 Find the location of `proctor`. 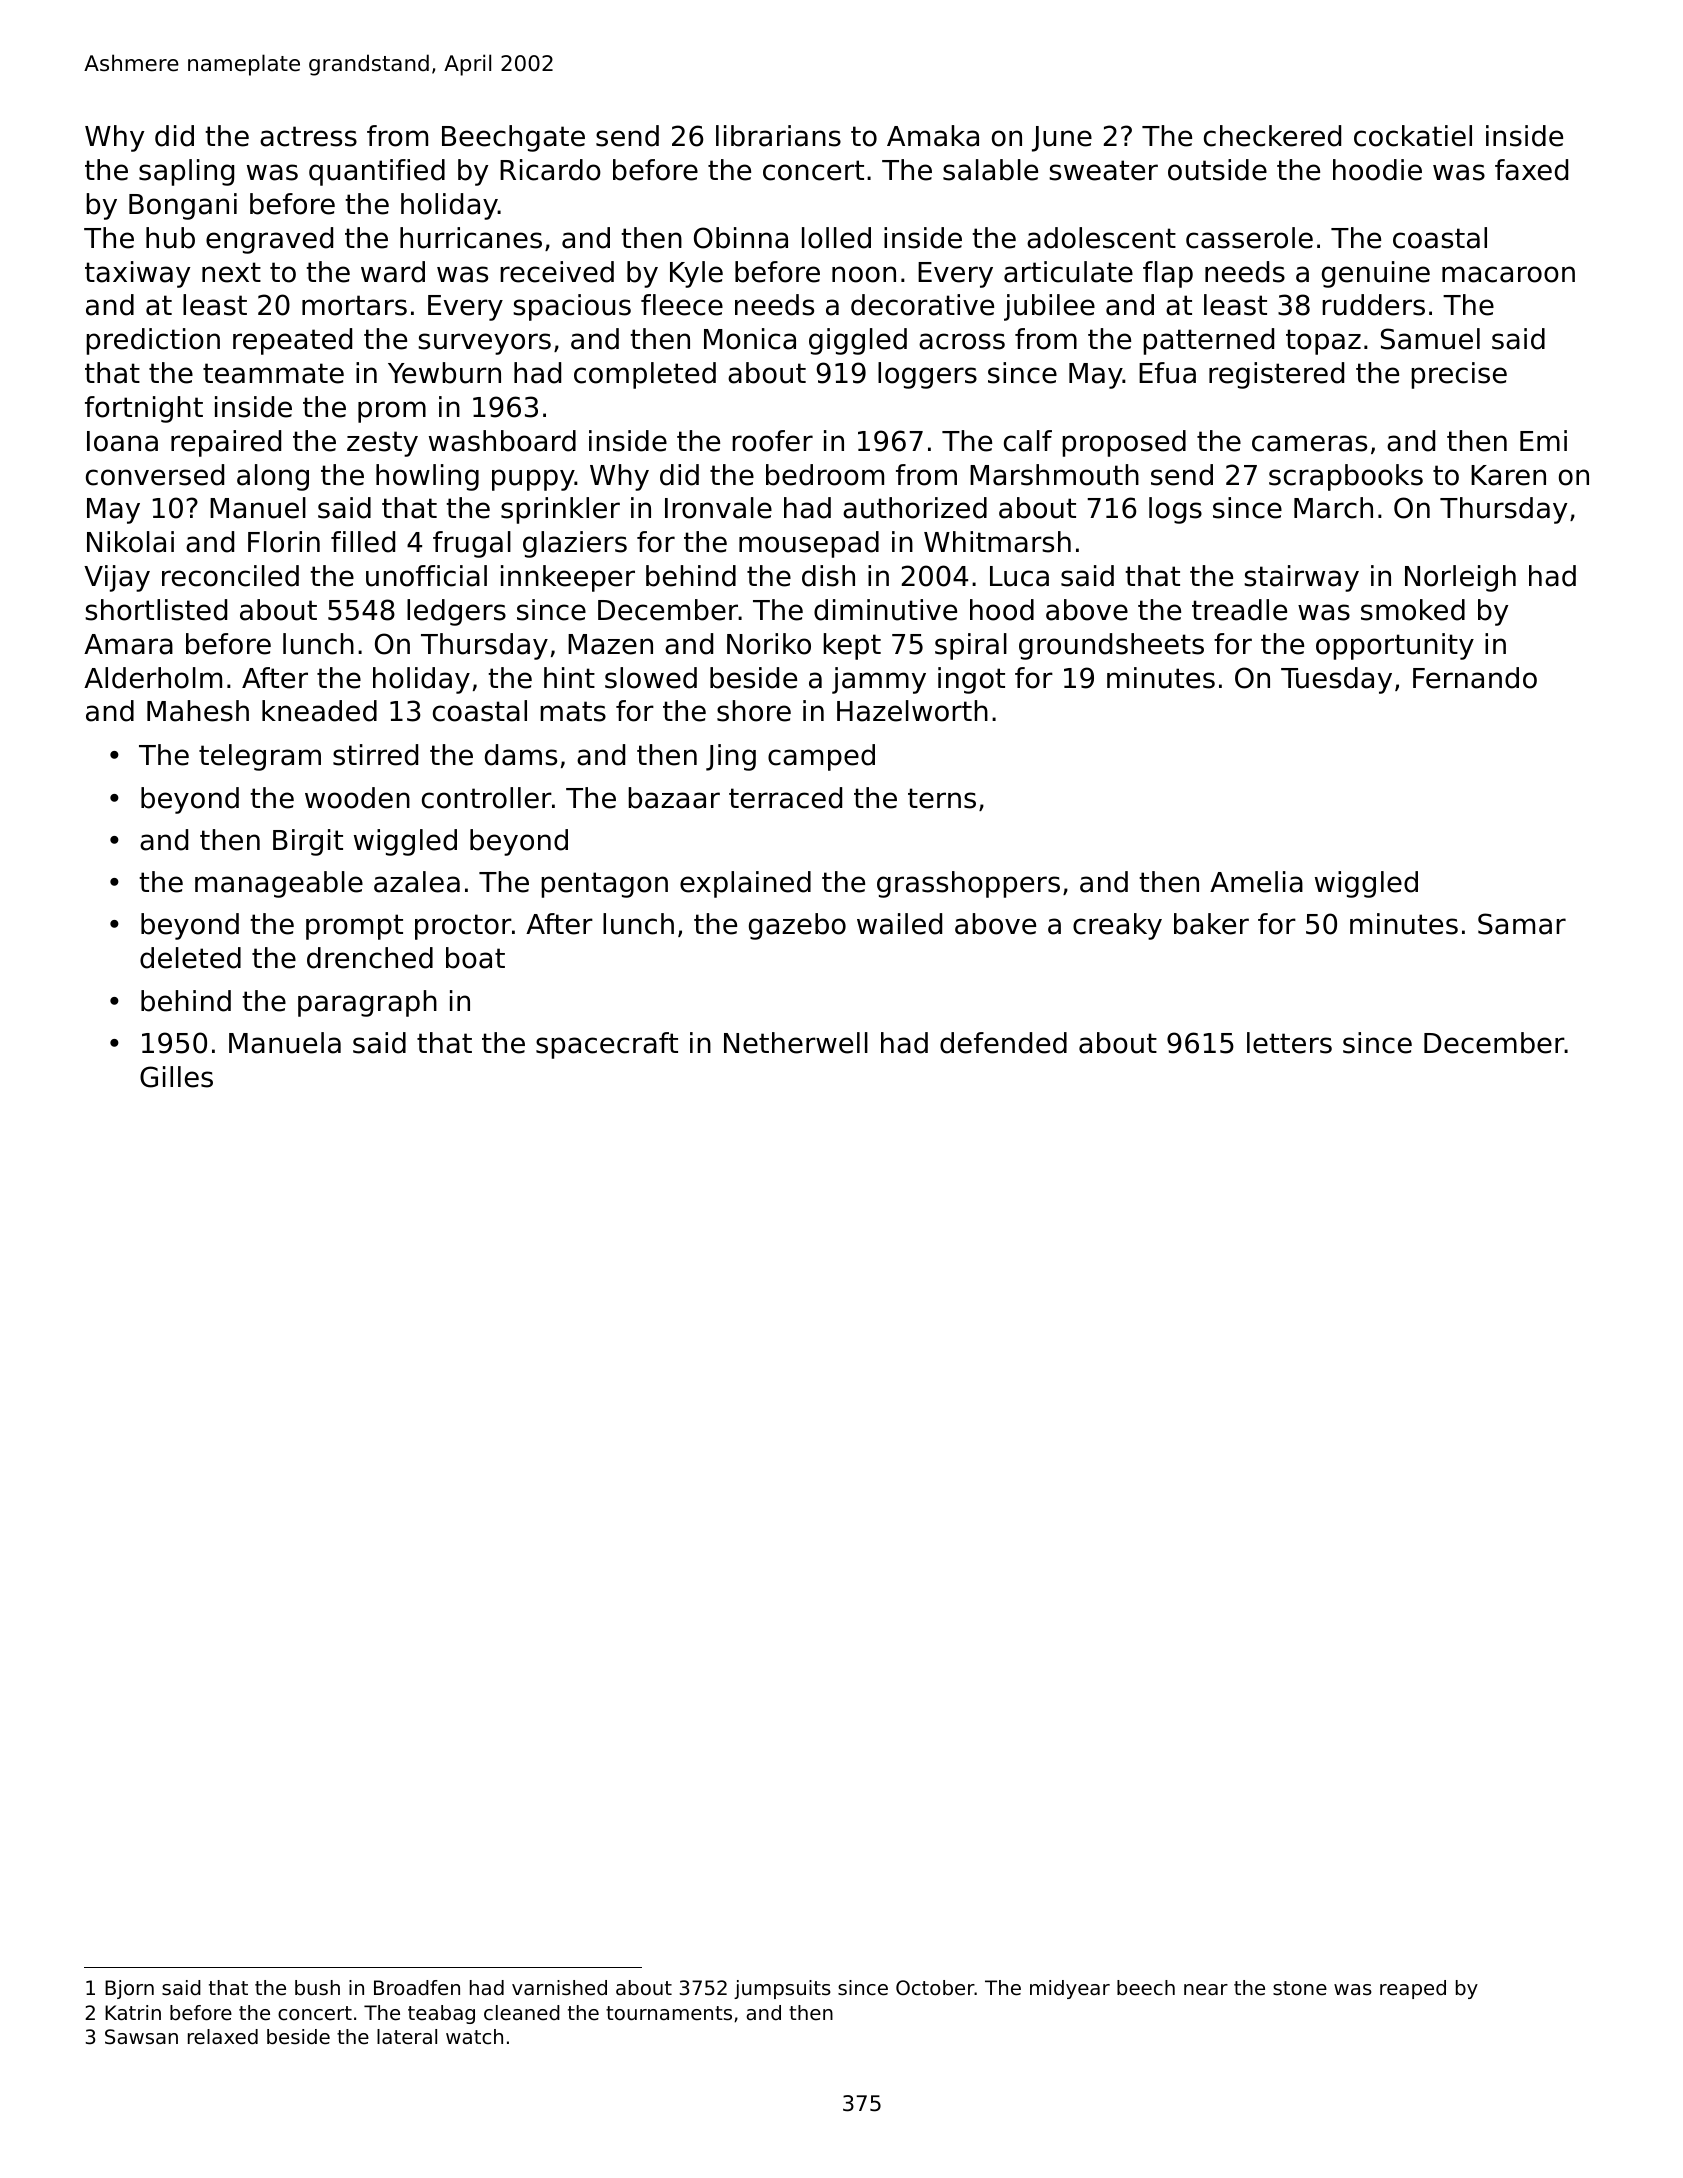

proctor is located at coordinates (463, 927).
